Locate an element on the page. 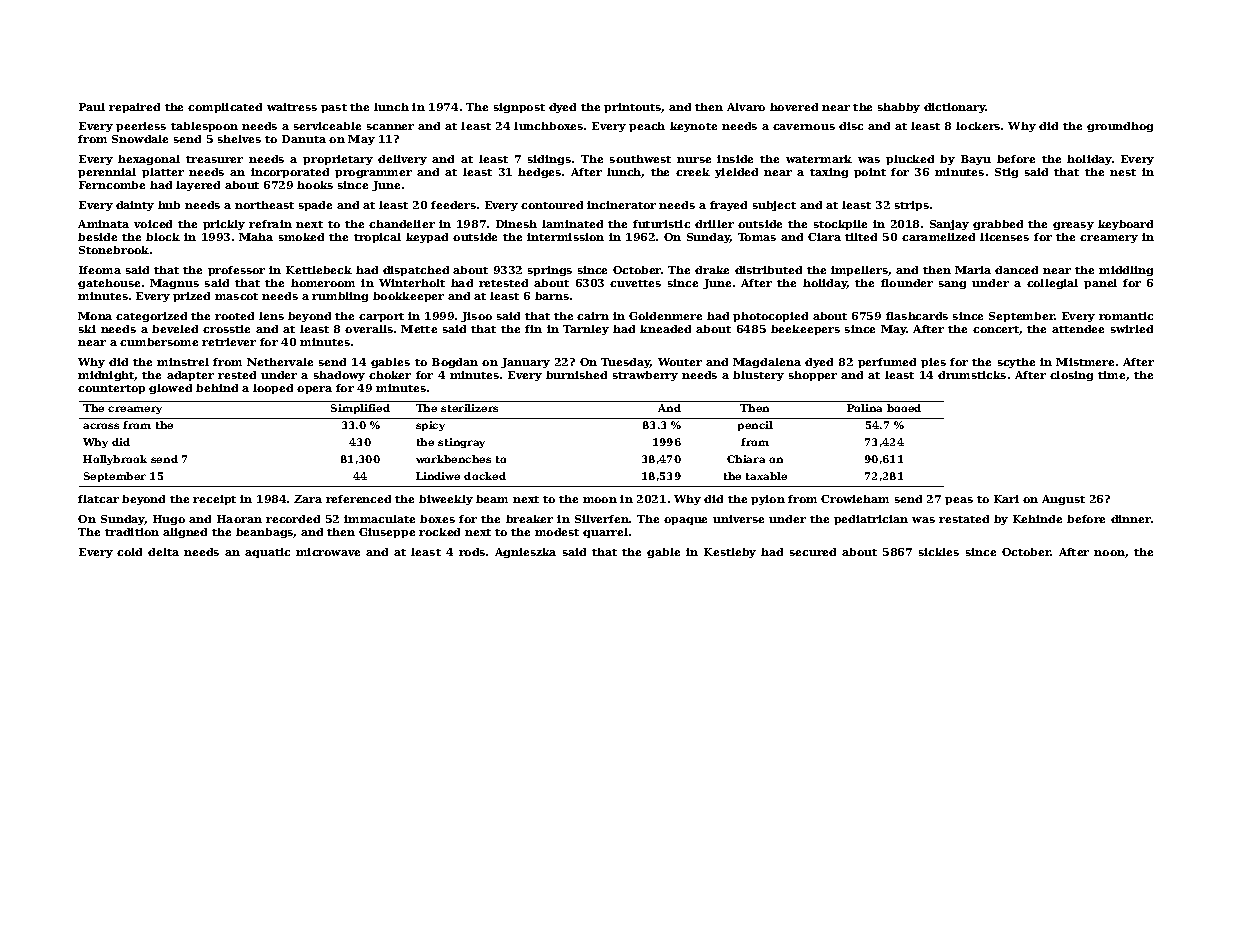  flatcar is located at coordinates (98, 499).
